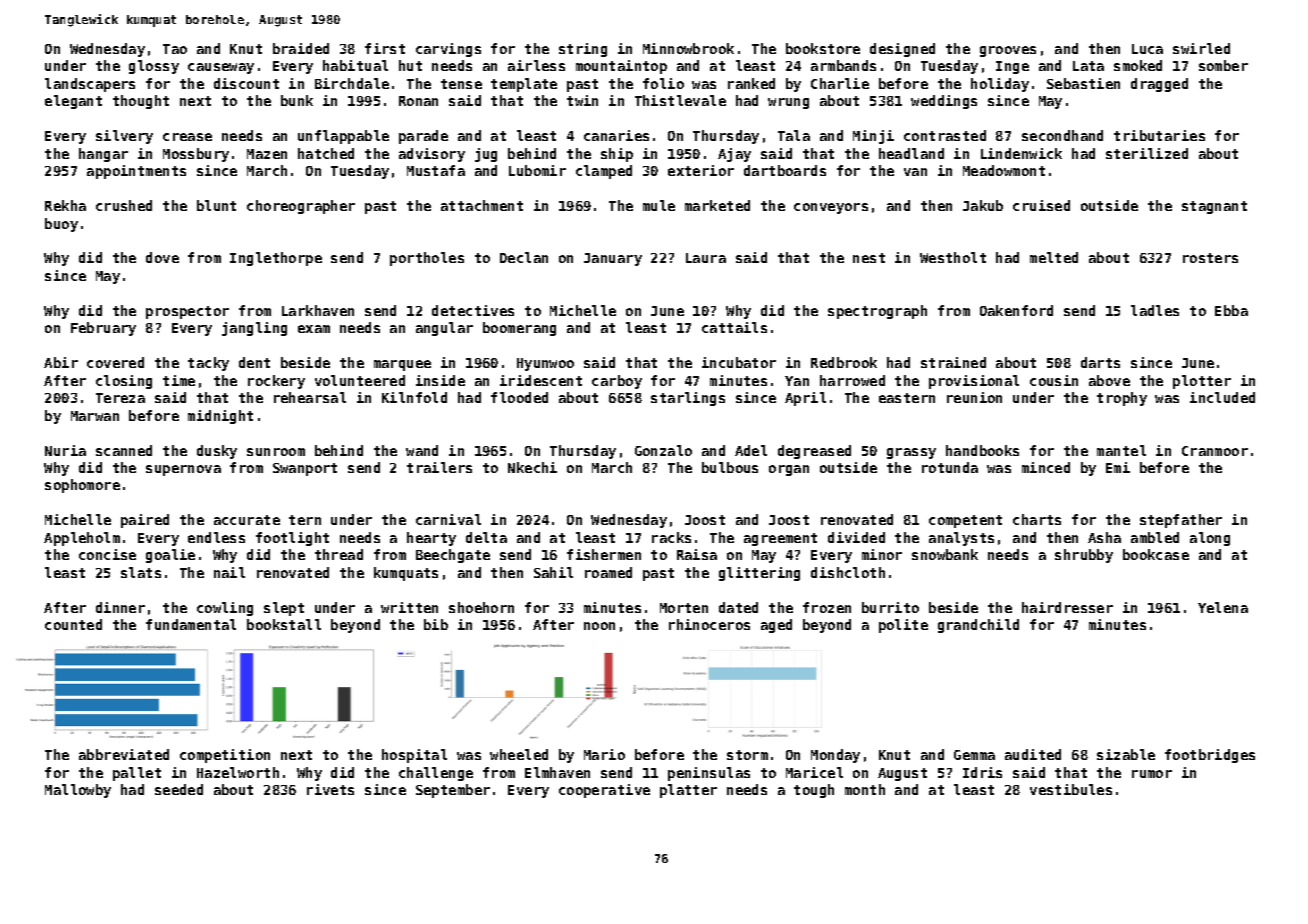 This screenshot has height=924, width=1308. What do you see at coordinates (1100, 362) in the screenshot?
I see `darts` at bounding box center [1100, 362].
